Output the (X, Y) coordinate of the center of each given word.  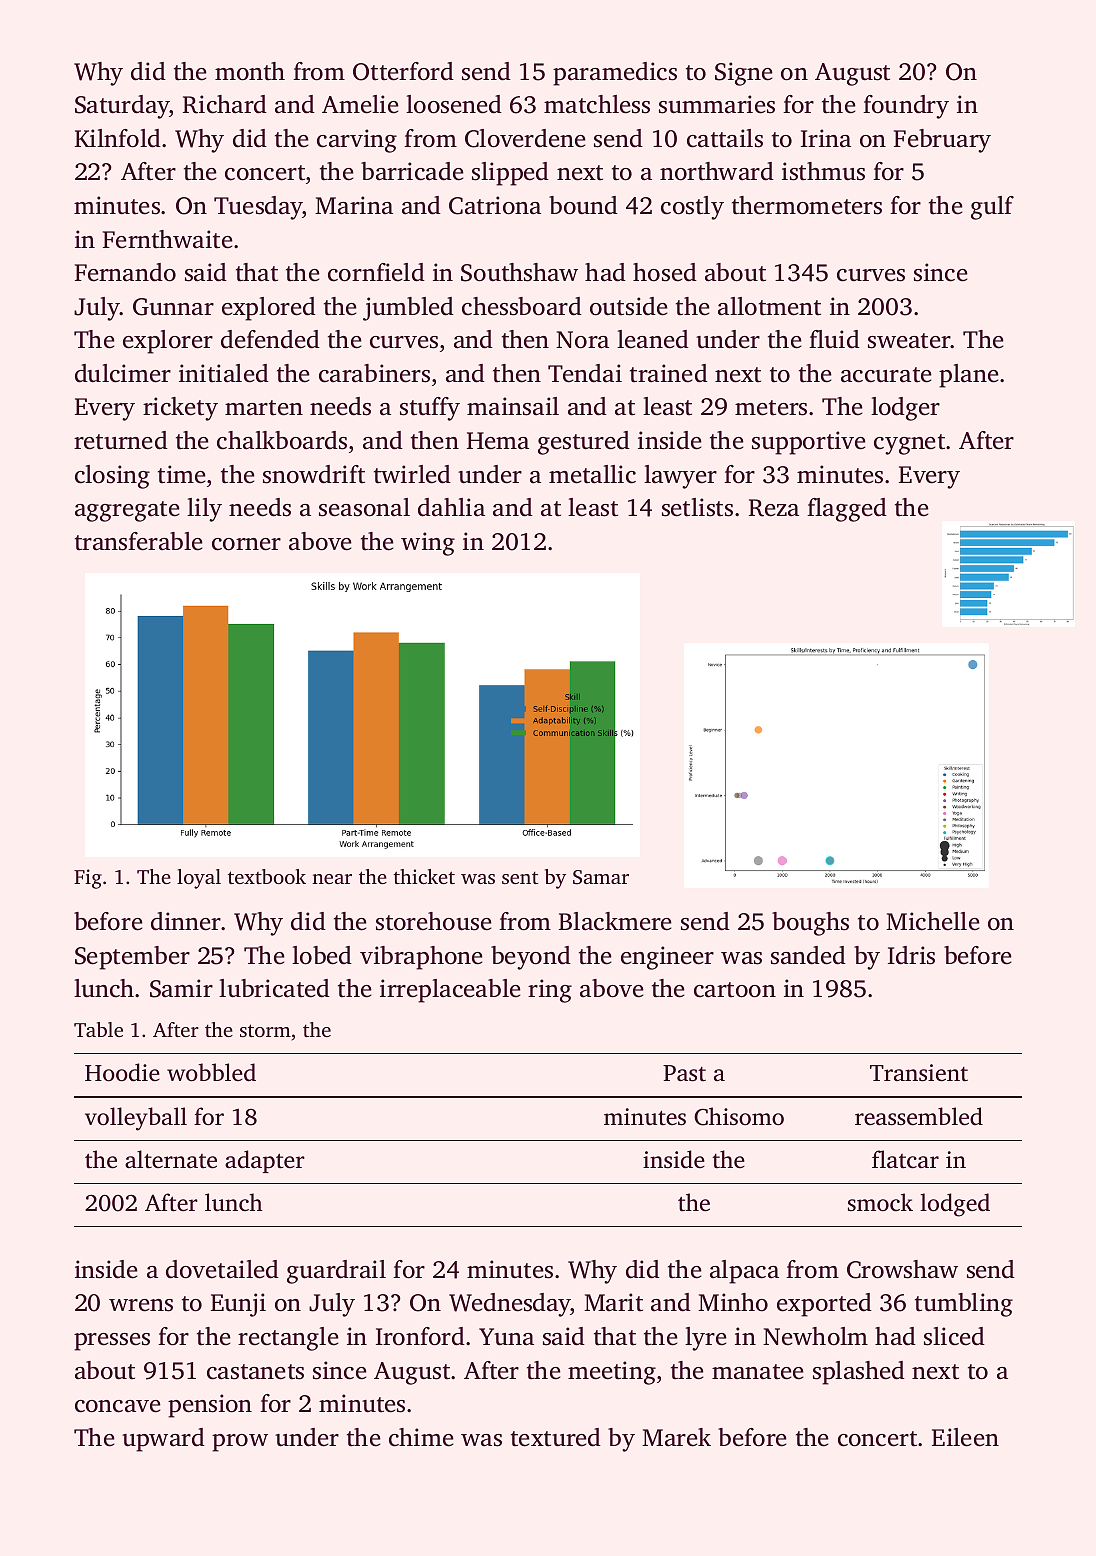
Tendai (585, 373)
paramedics (615, 74)
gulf (992, 208)
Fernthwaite (168, 239)
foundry (906, 107)
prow (240, 1443)
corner (246, 544)
